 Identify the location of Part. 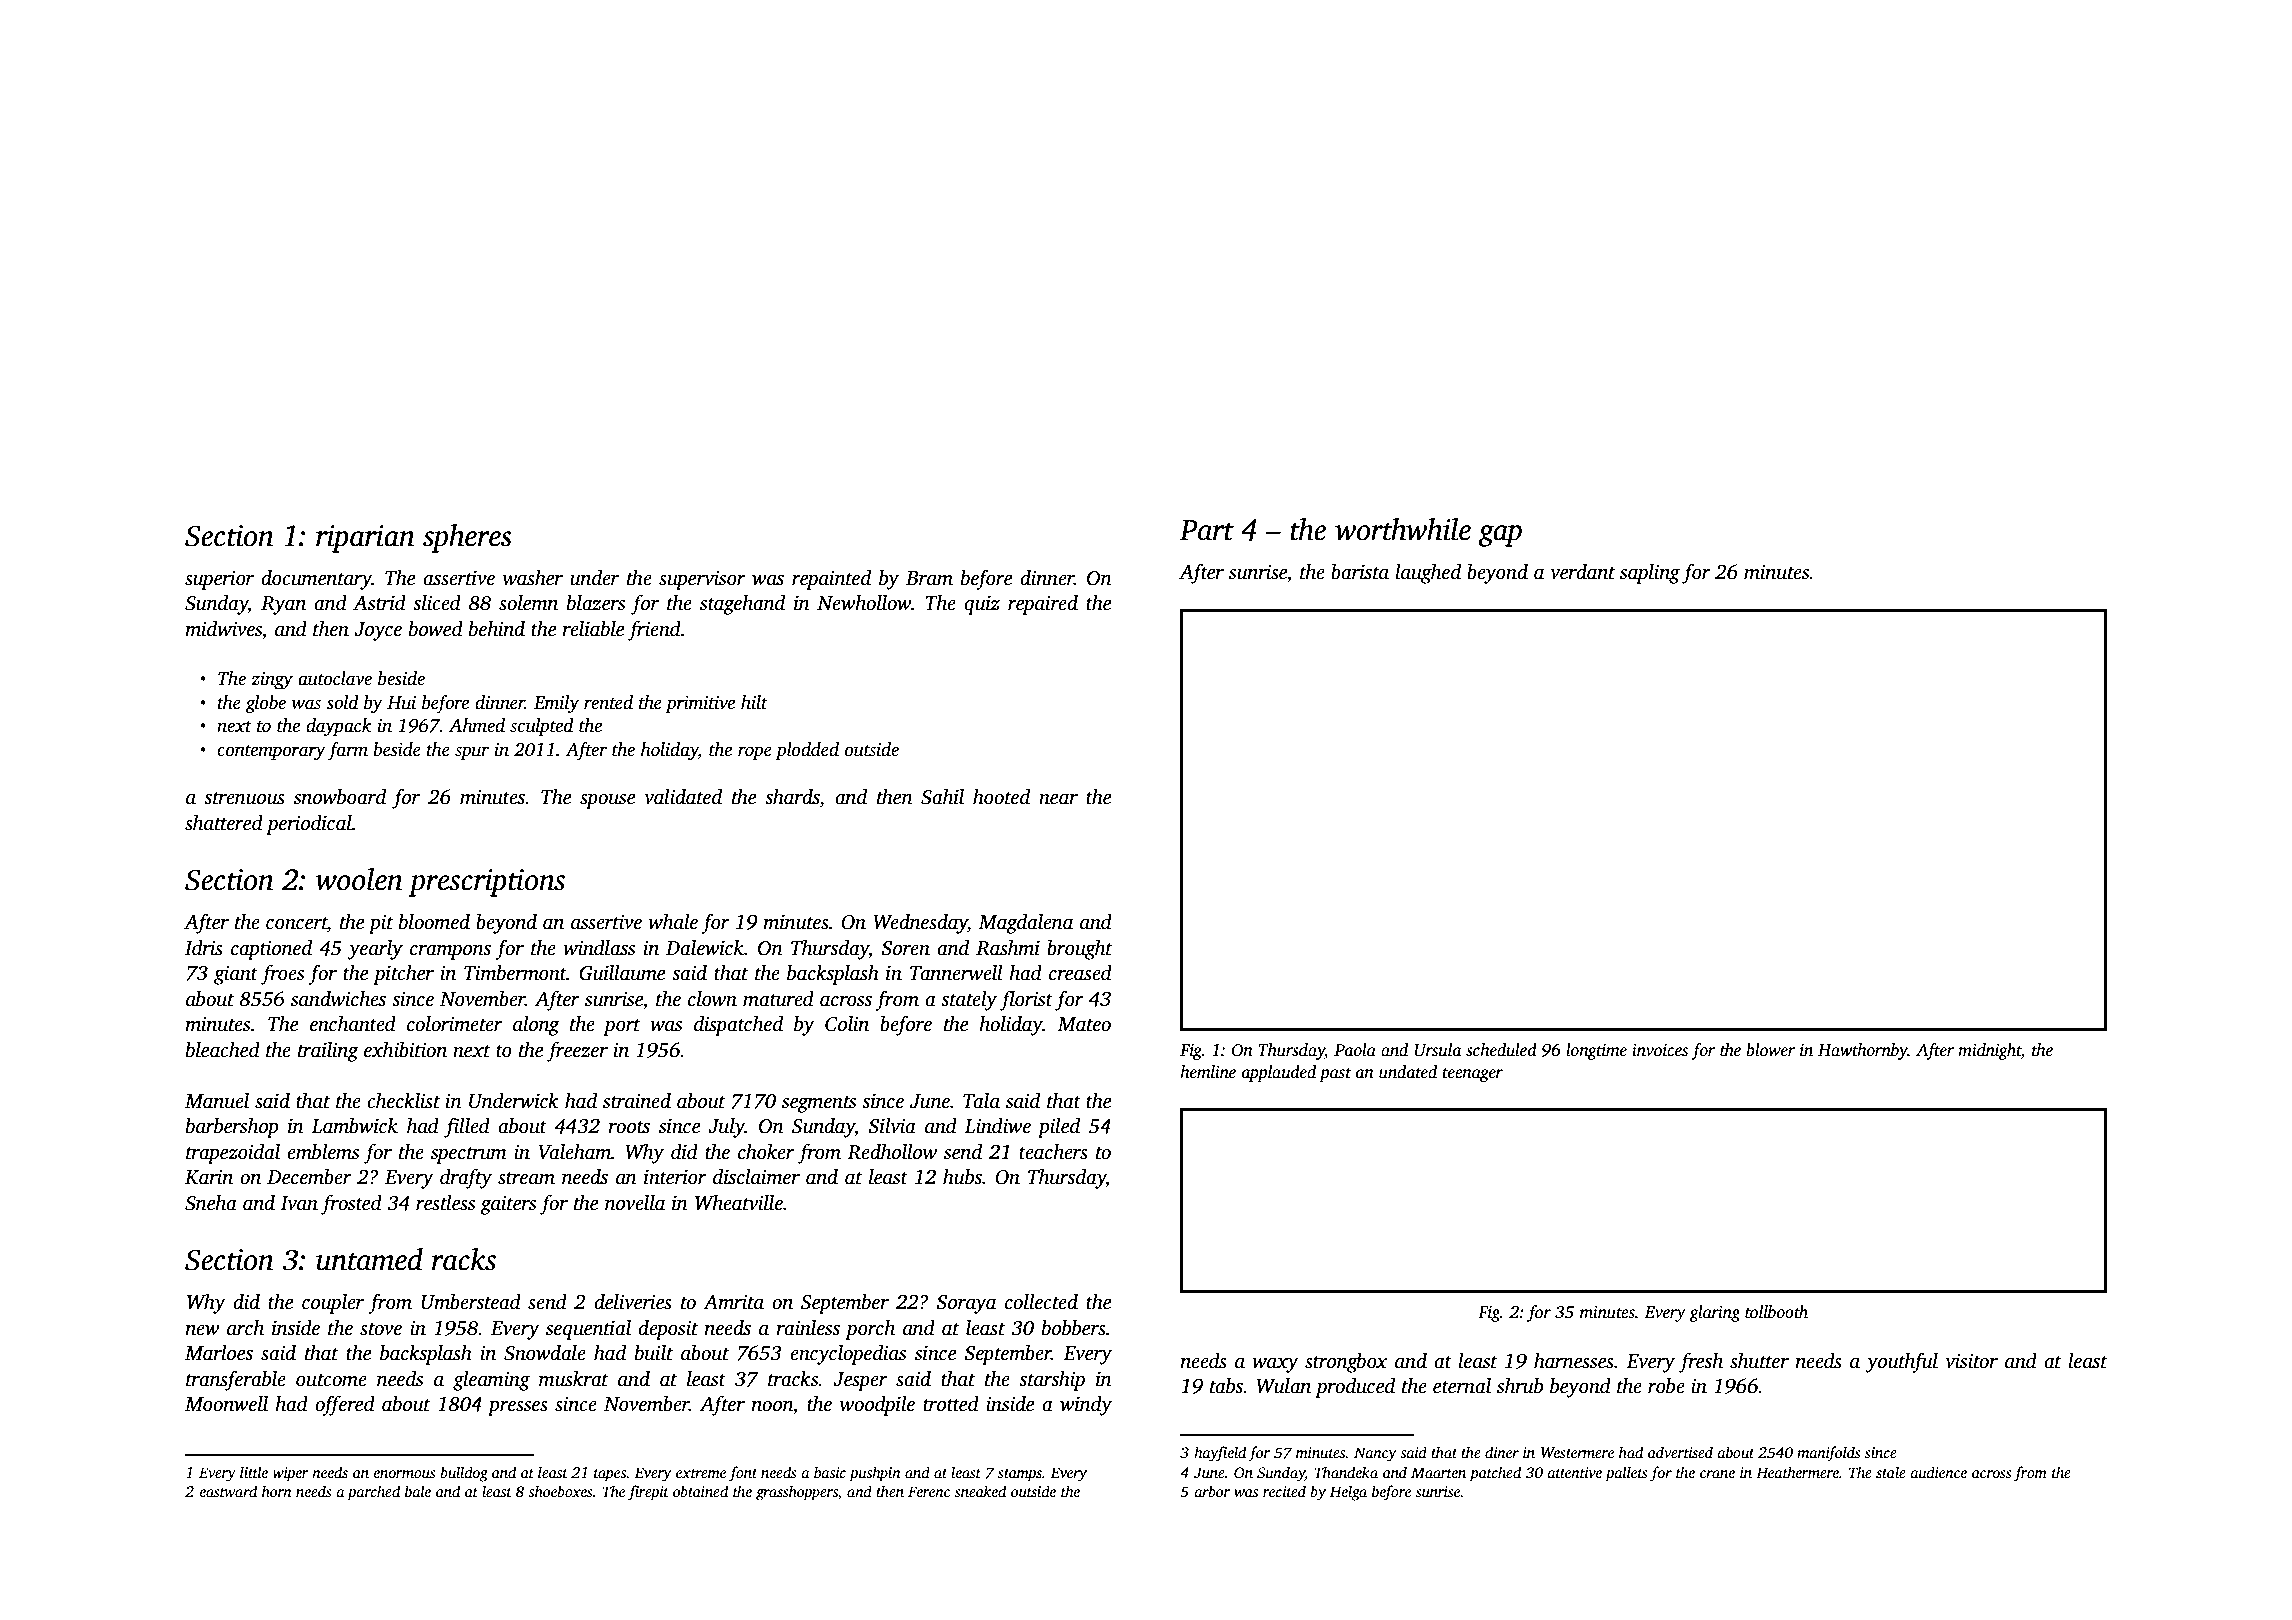
(1206, 530).
